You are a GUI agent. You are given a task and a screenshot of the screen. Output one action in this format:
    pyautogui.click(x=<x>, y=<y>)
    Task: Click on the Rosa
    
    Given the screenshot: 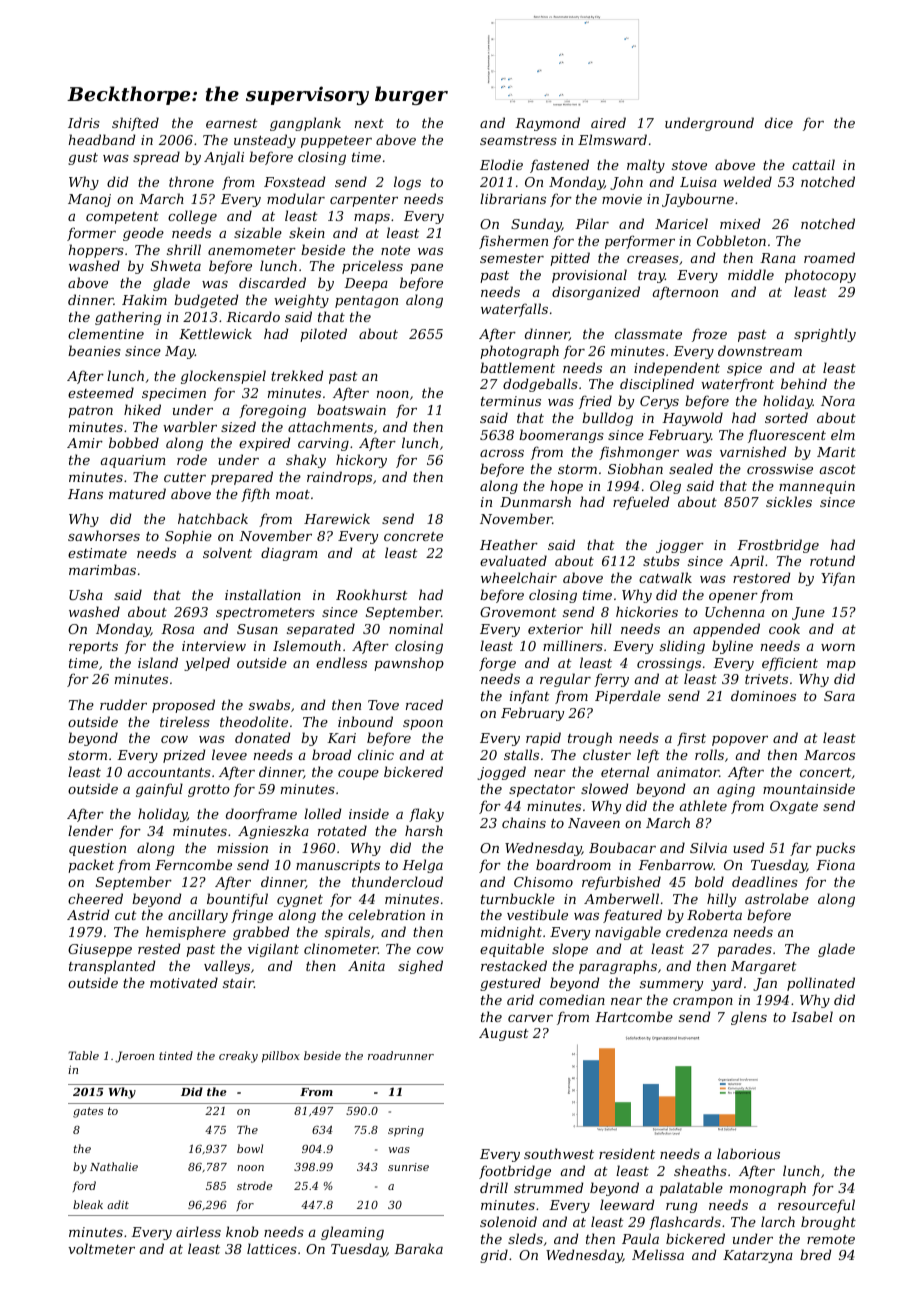 What is the action you would take?
    pyautogui.click(x=177, y=629)
